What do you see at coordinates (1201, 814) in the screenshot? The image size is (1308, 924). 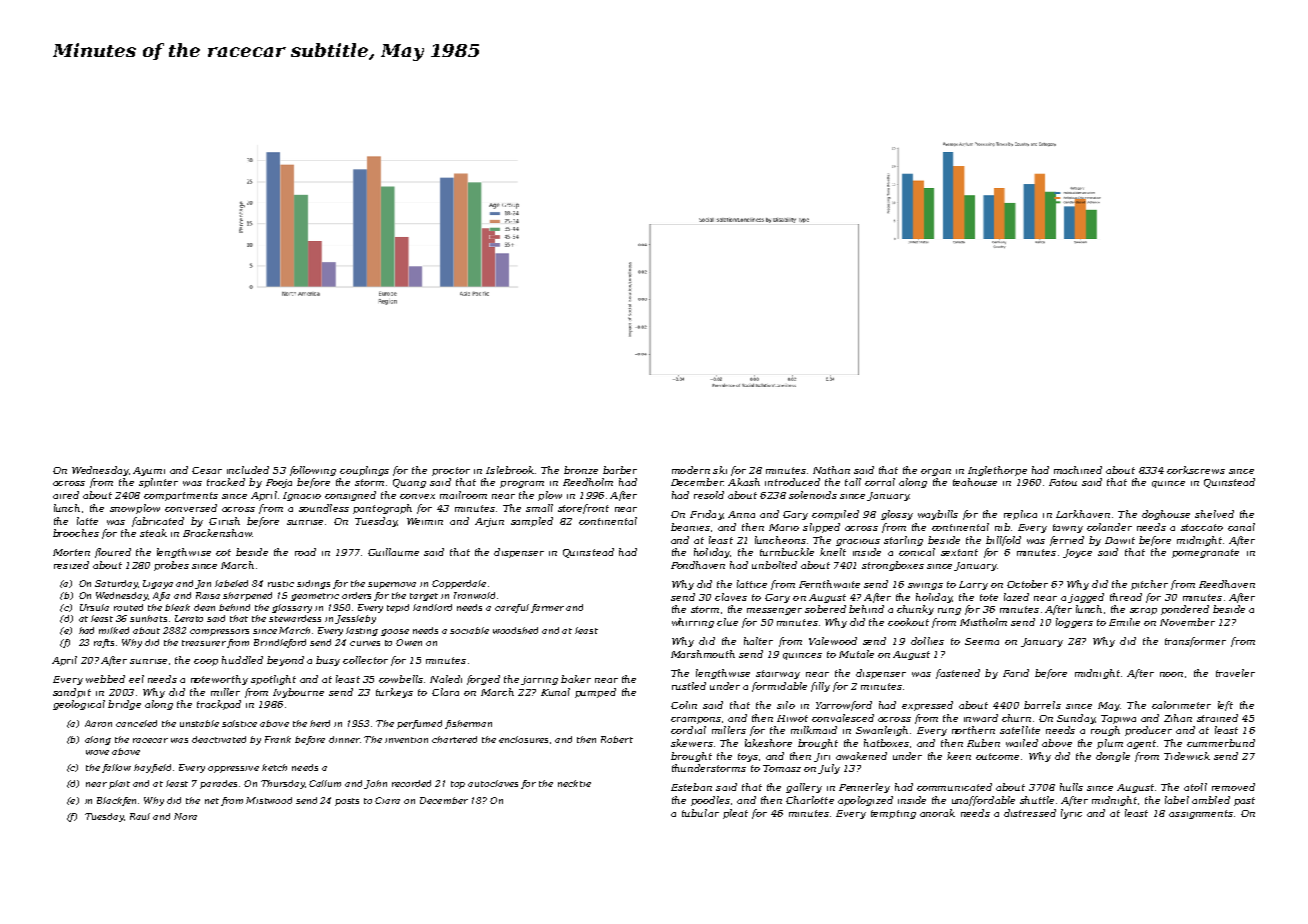 I see `assignments` at bounding box center [1201, 814].
